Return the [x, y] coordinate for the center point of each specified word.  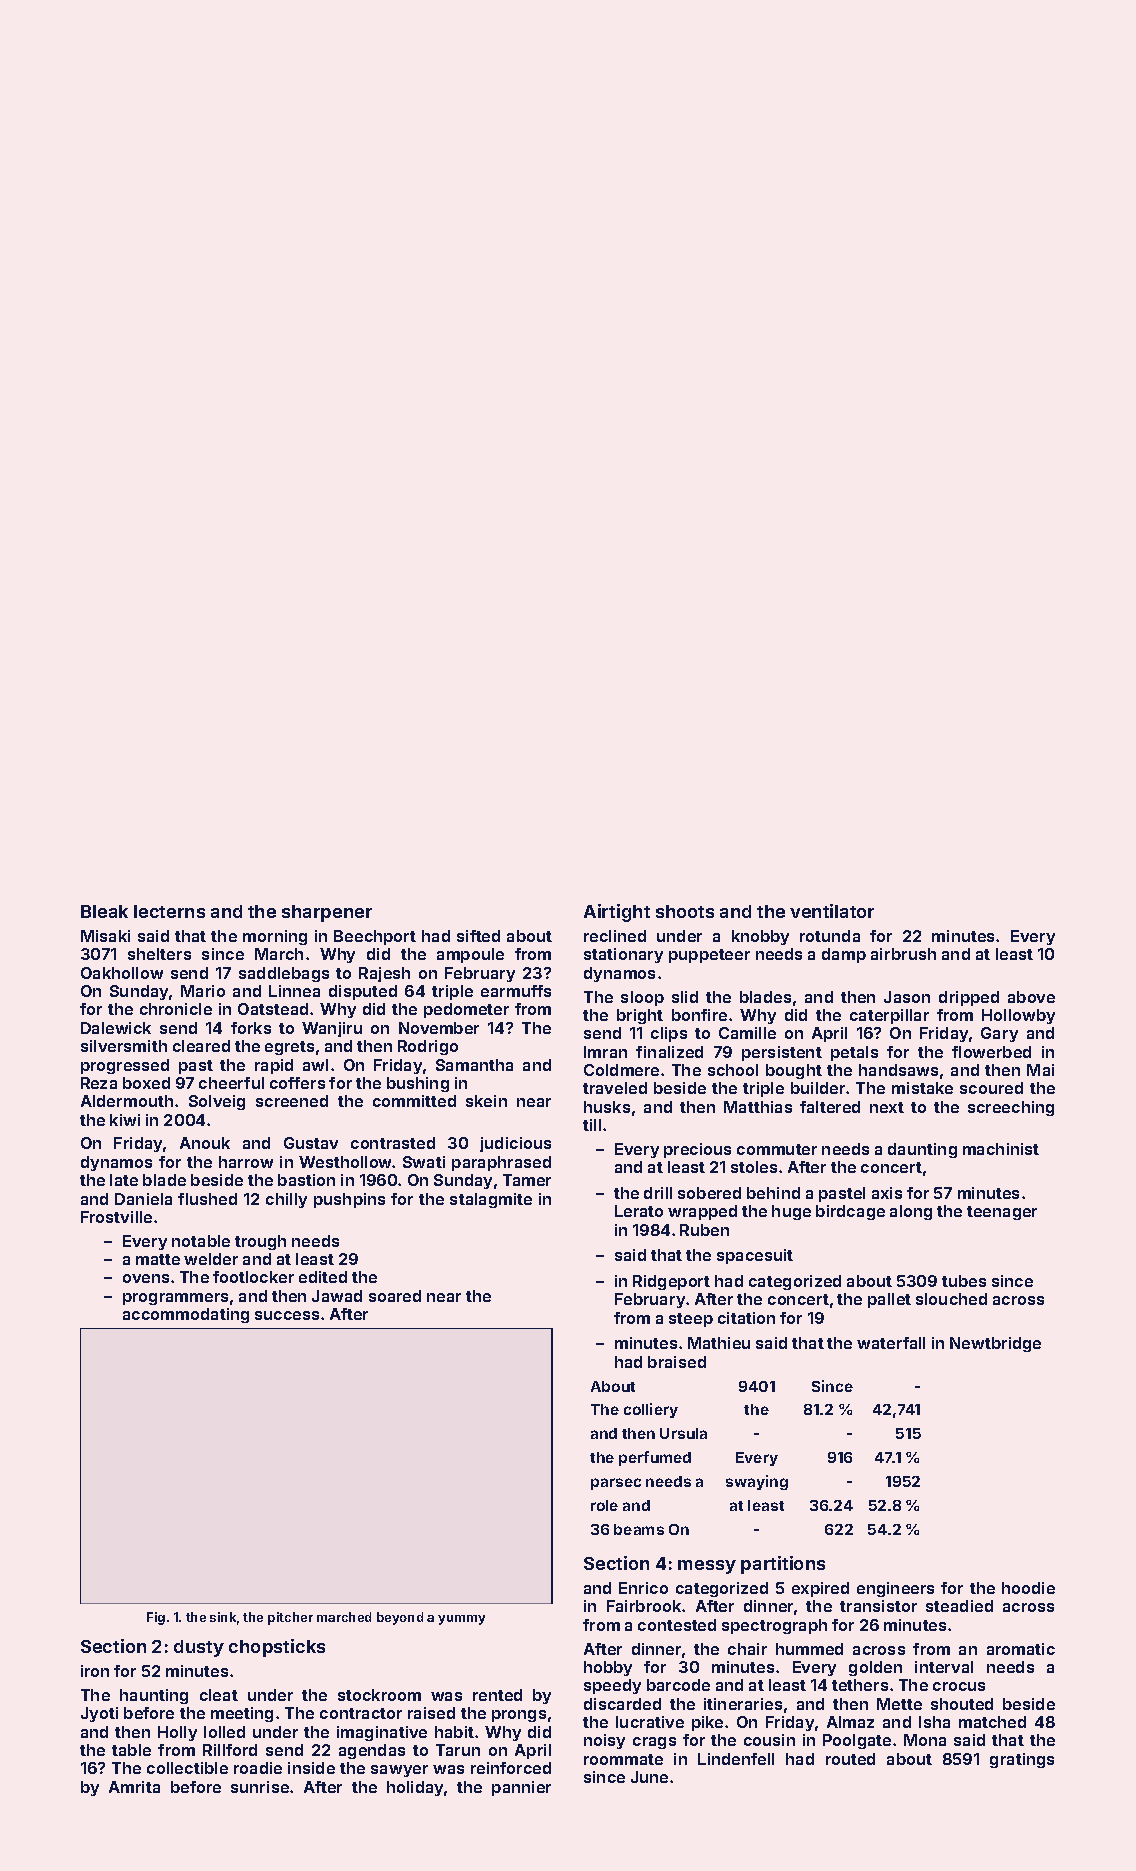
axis [887, 1193]
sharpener [327, 913]
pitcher [290, 1618]
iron [95, 1671]
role [604, 1505]
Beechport [375, 937]
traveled [615, 1088]
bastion [306, 1180]
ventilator [832, 911]
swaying [757, 1482]
